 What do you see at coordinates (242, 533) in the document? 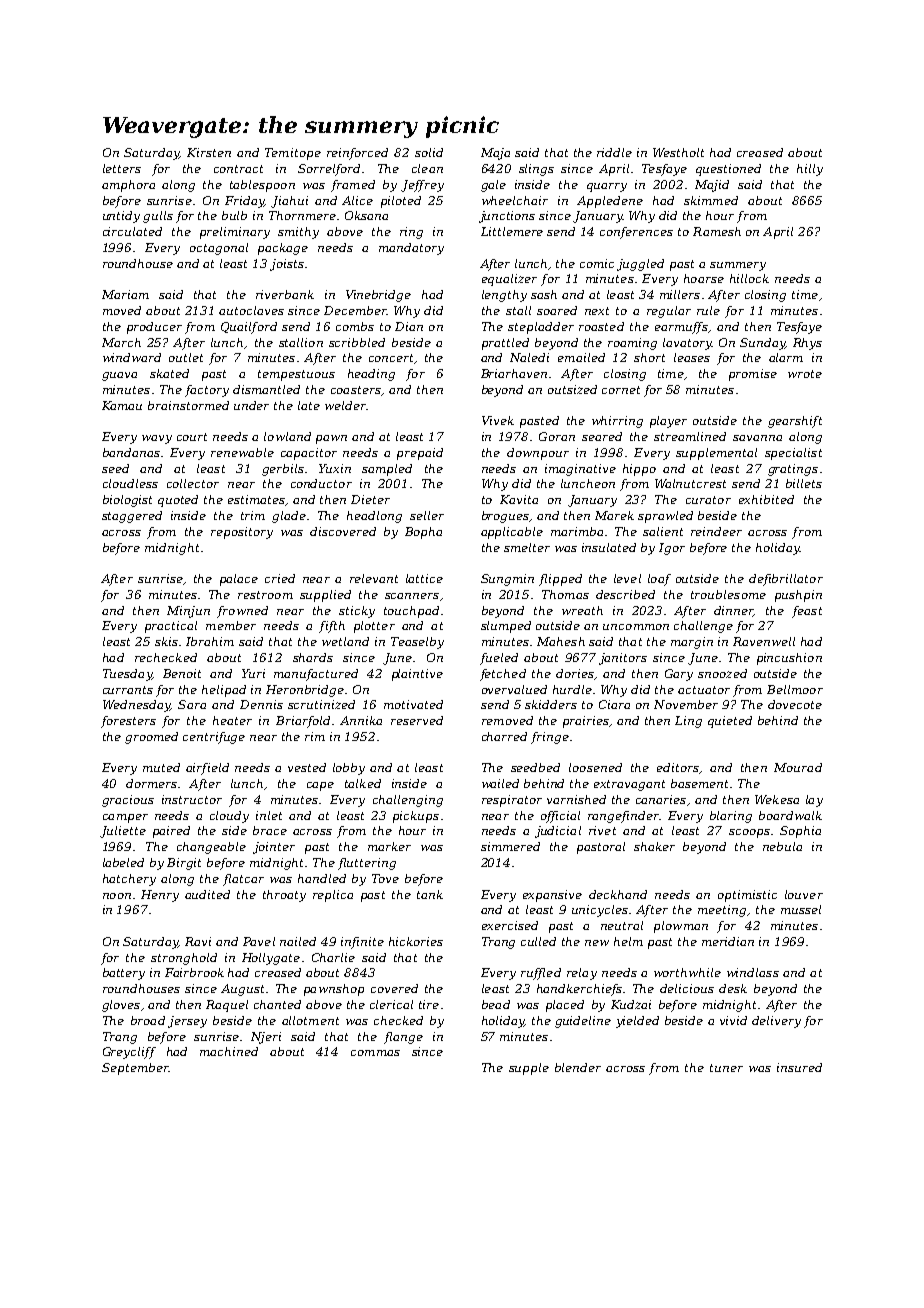
I see `repository` at bounding box center [242, 533].
